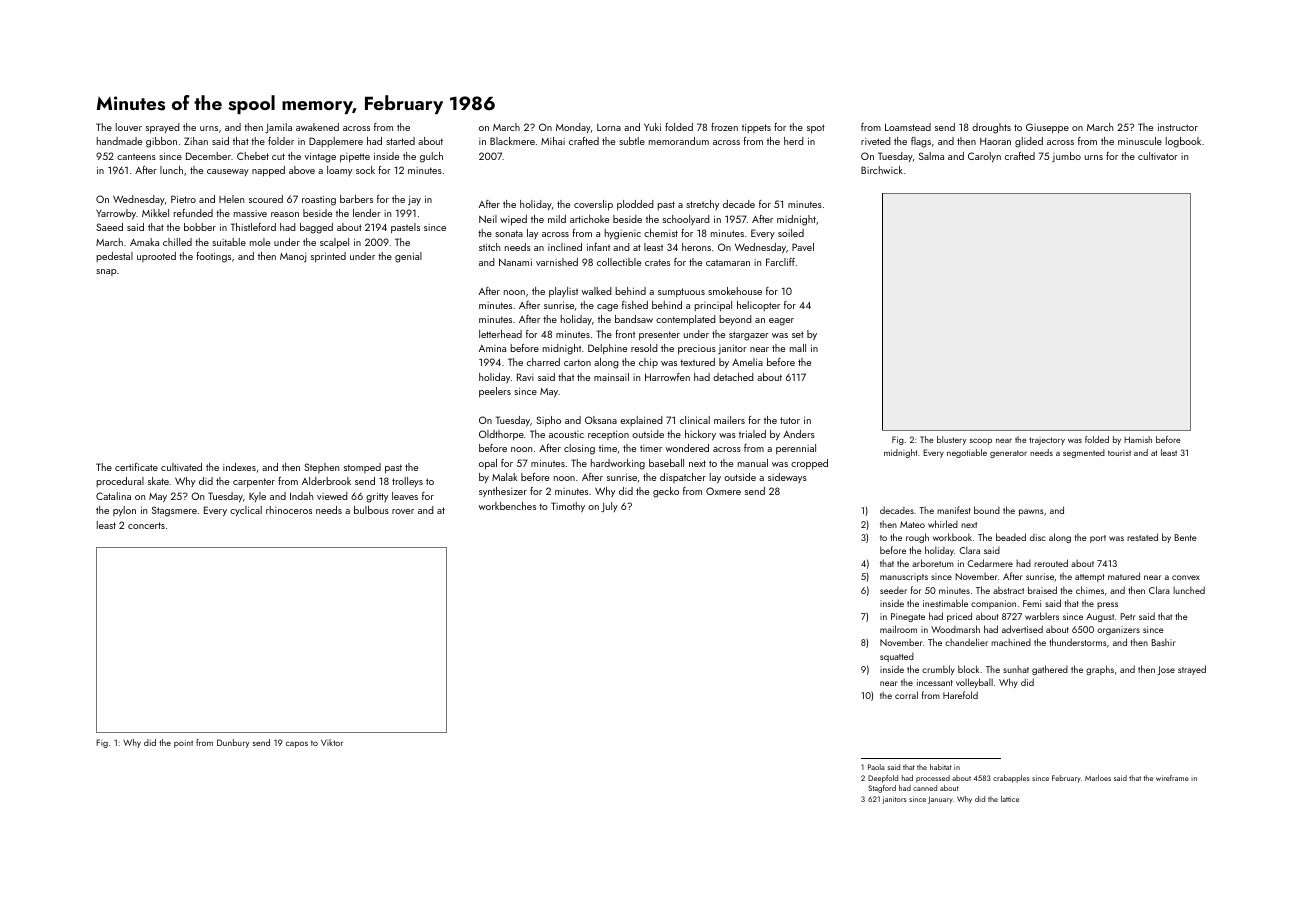 Image resolution: width=1308 pixels, height=924 pixels. I want to click on certificate, so click(136, 467).
